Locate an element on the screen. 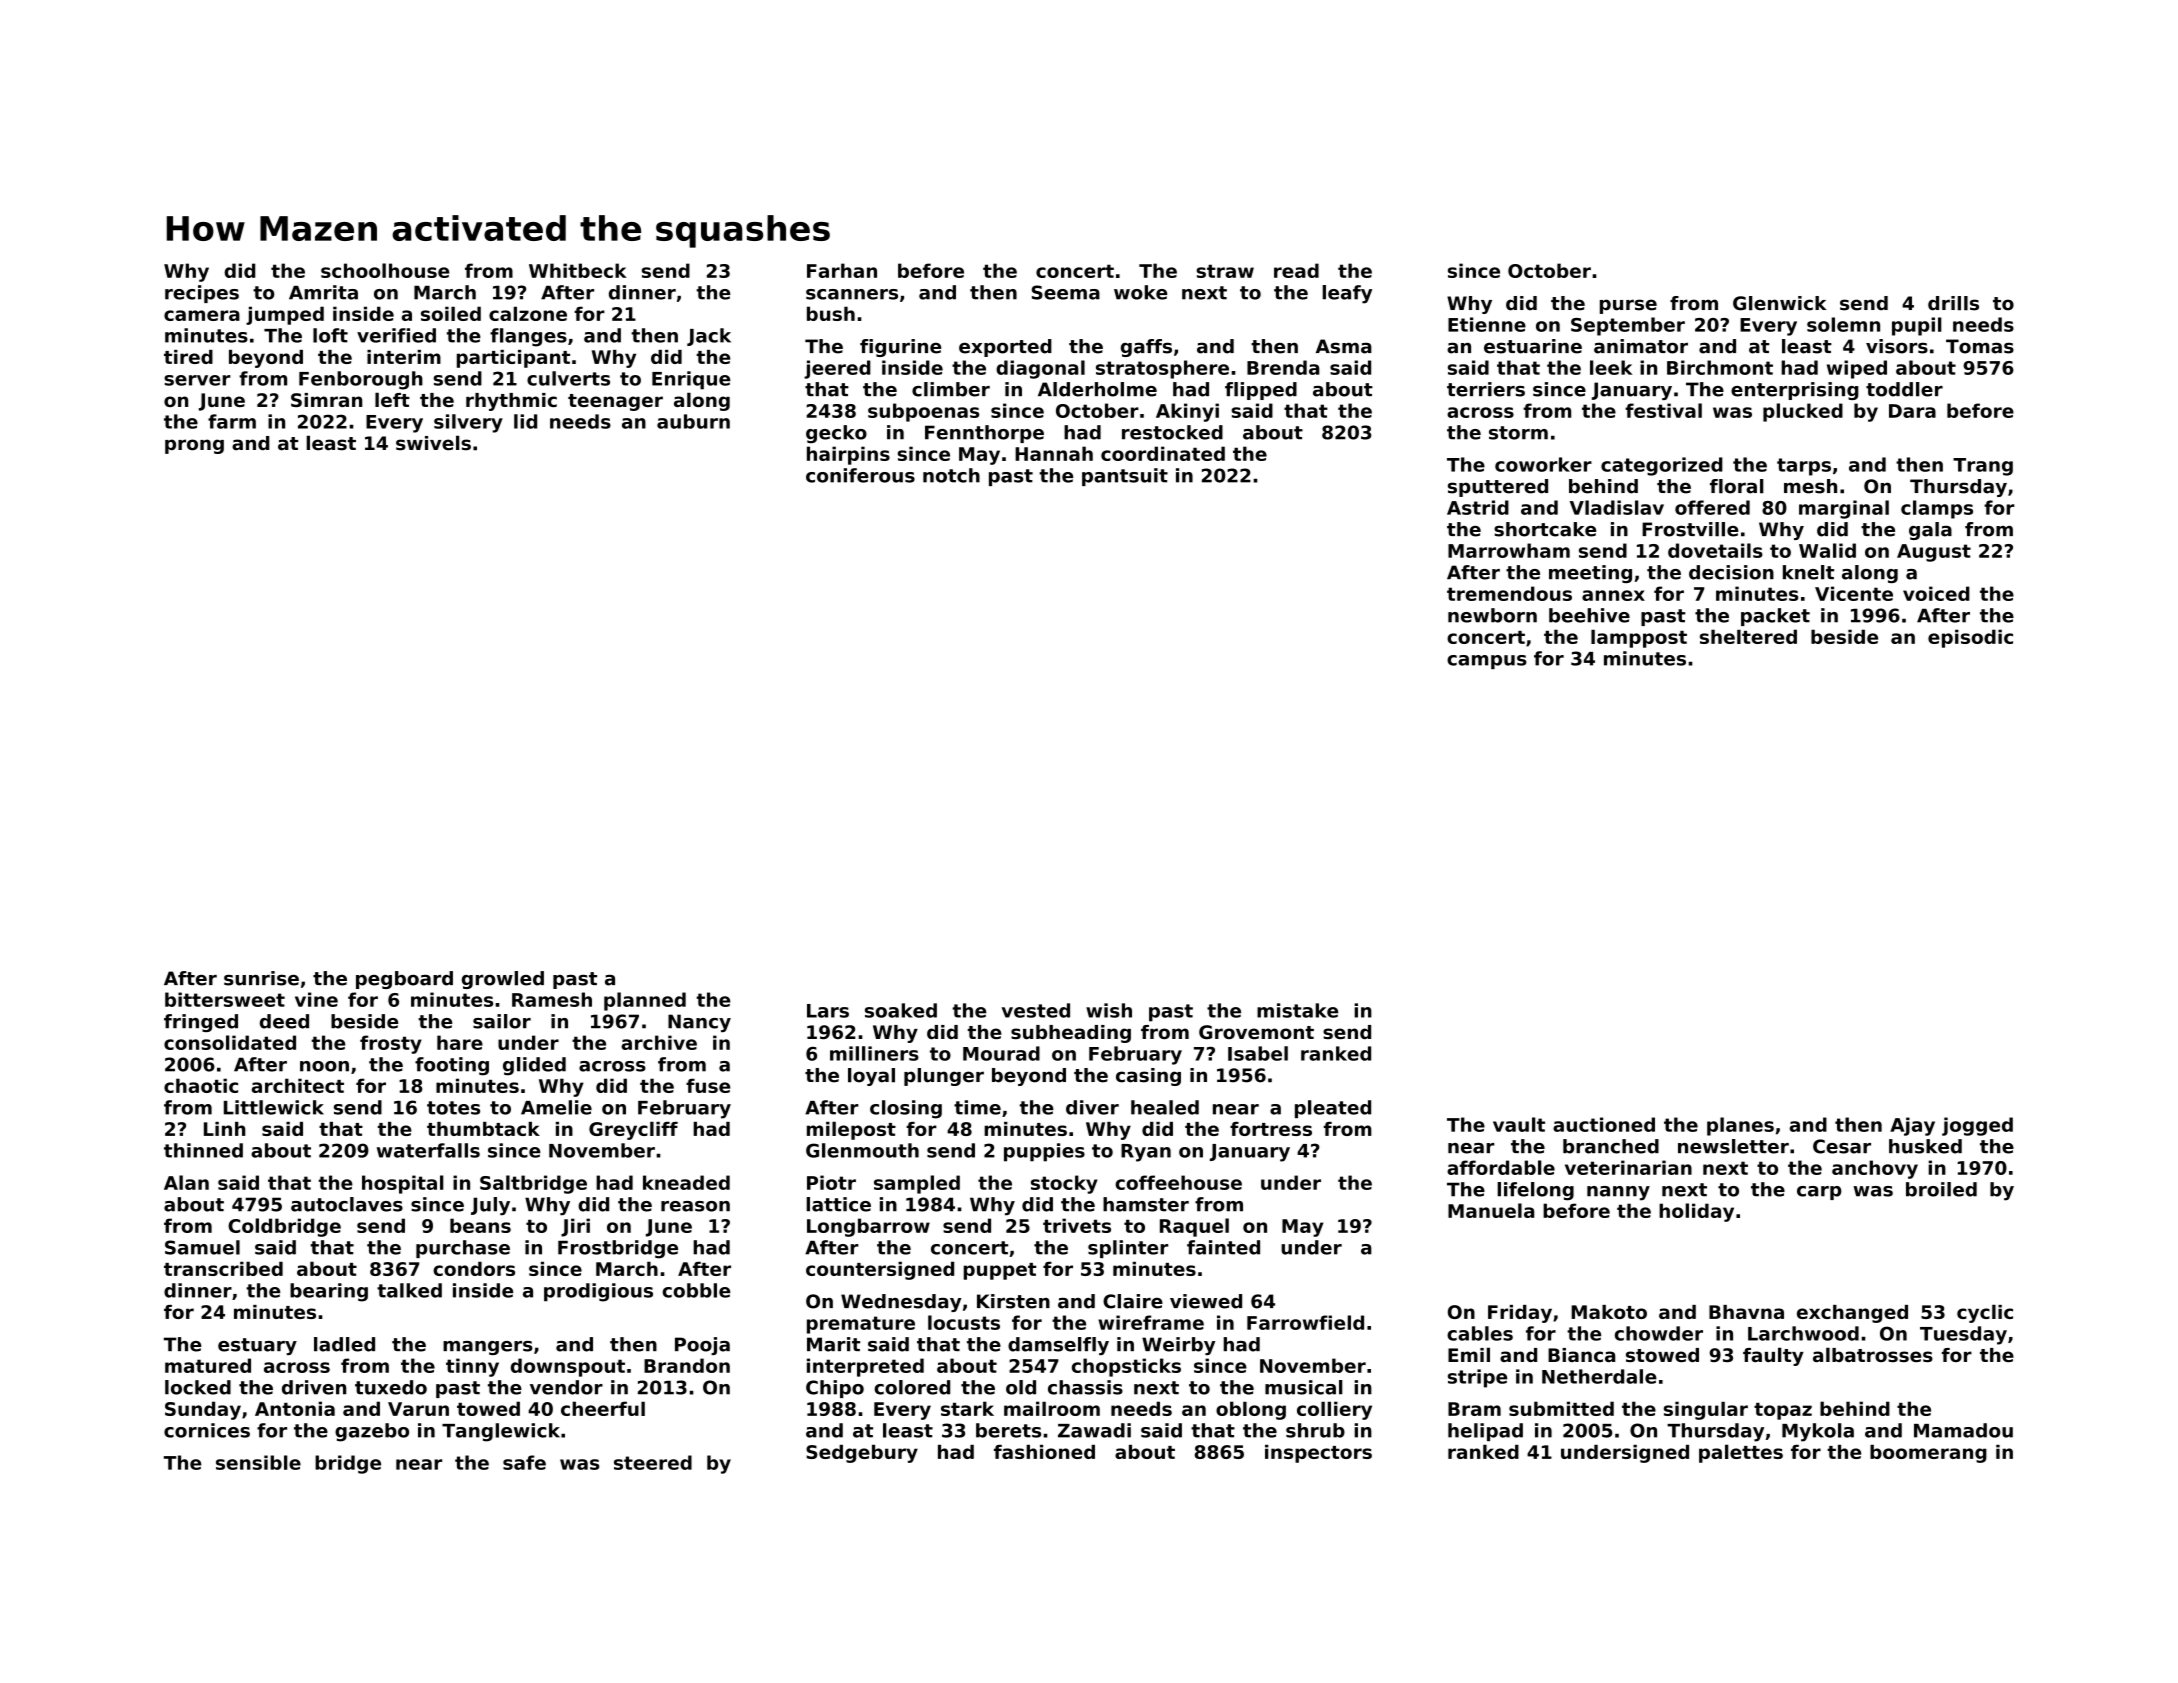 The width and height of the screenshot is (2178, 1683). planned is located at coordinates (645, 1001).
